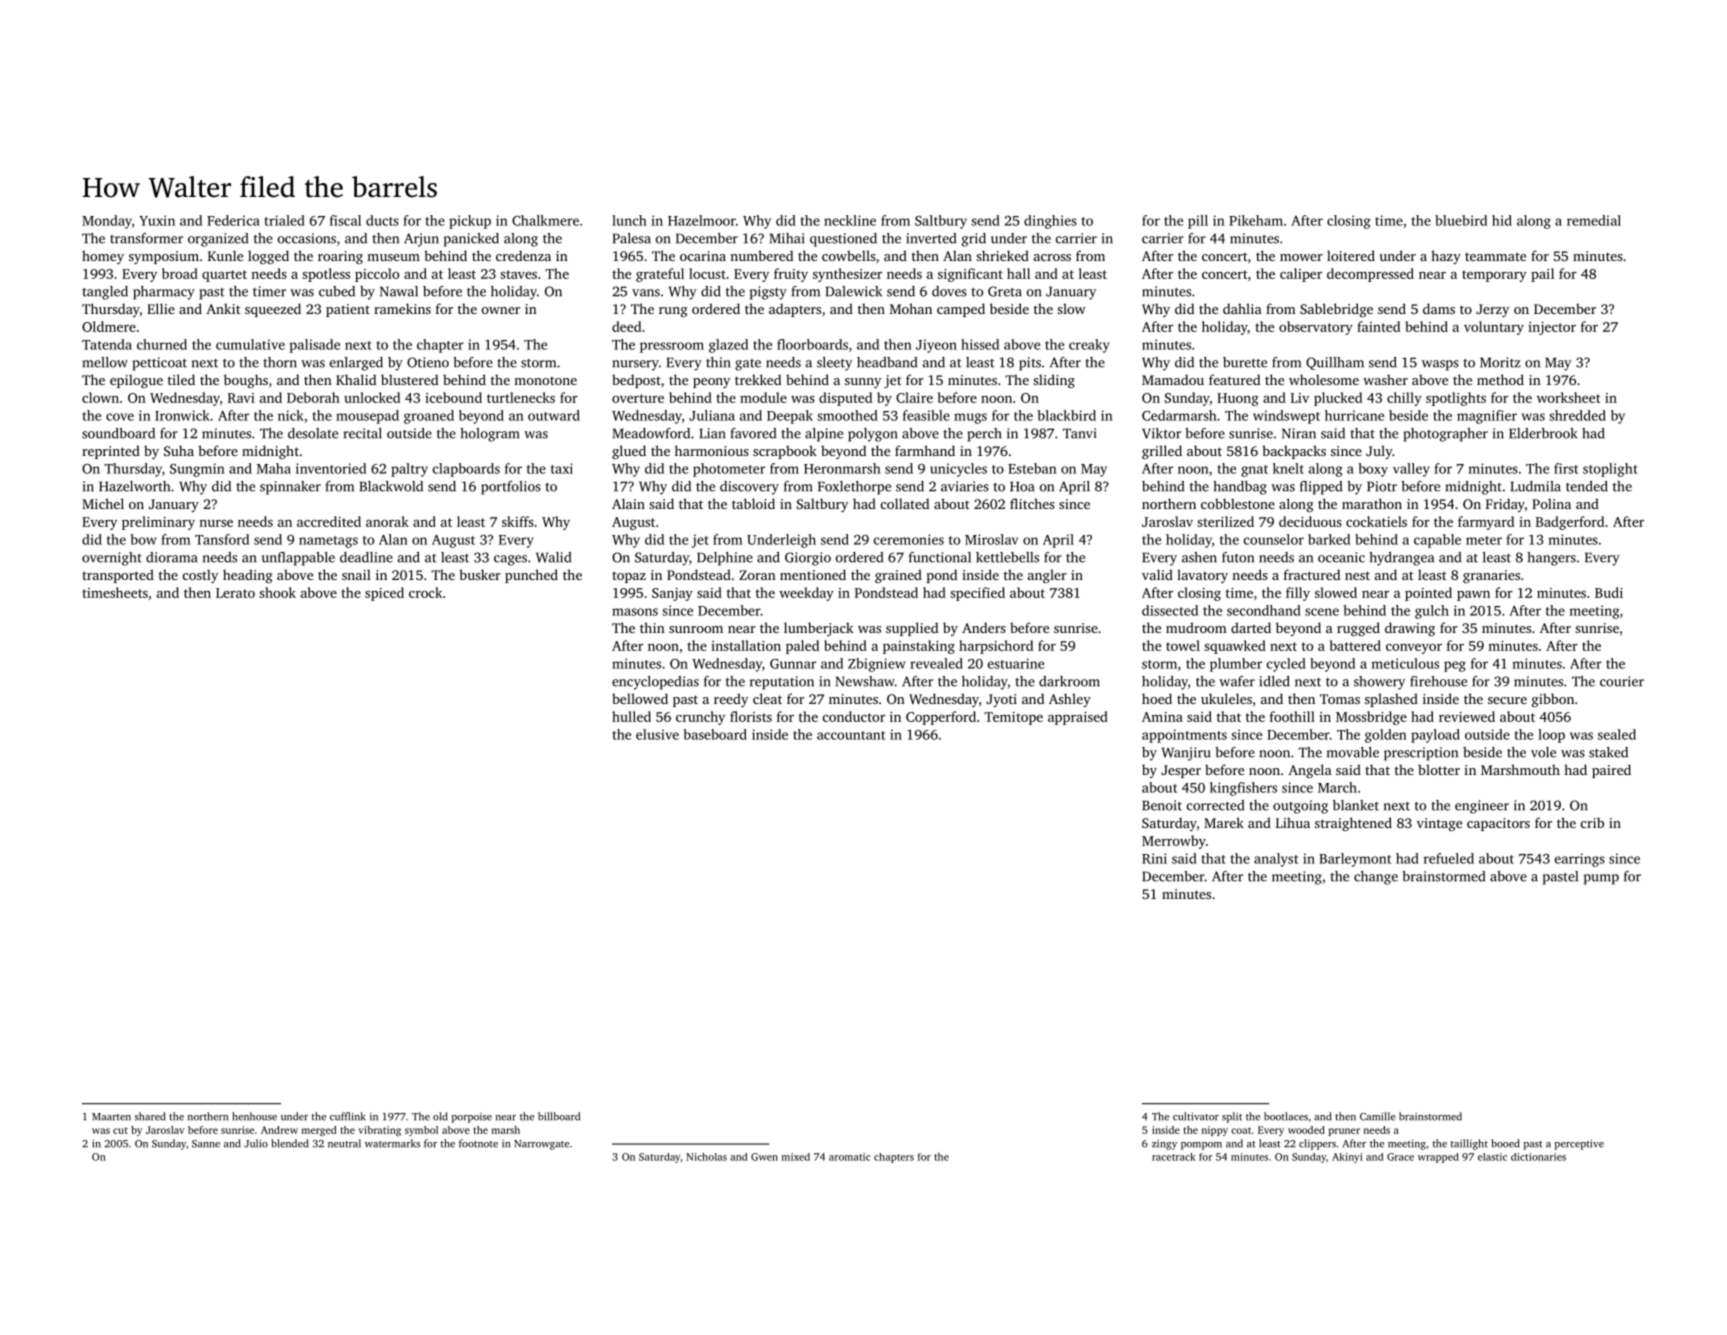 This screenshot has width=1727, height=1335. Describe the element at coordinates (1609, 592) in the screenshot. I see `Budi` at that location.
